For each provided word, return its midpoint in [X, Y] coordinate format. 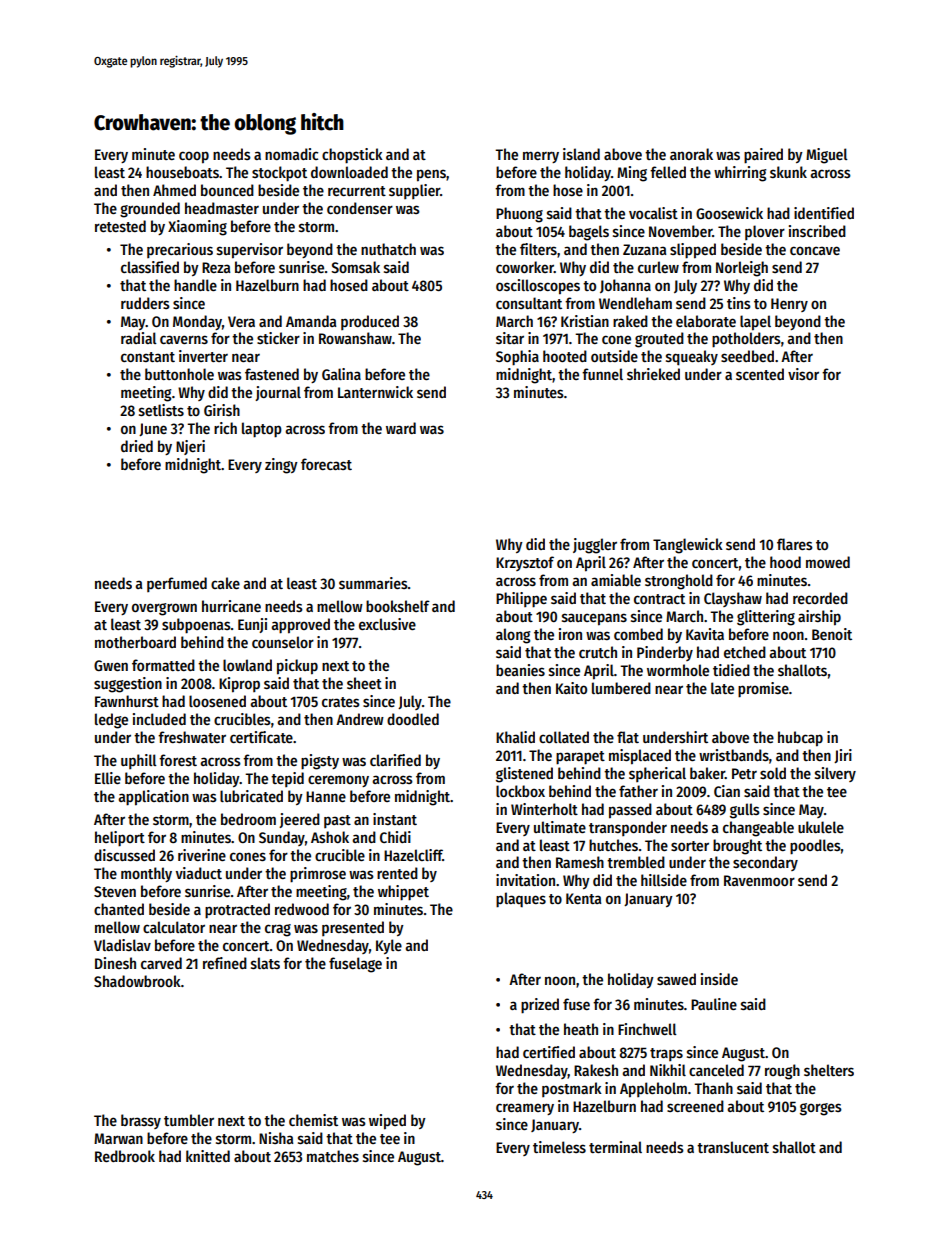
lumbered [621, 688]
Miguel [827, 156]
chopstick [352, 156]
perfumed [177, 584]
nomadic [291, 154]
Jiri [843, 756]
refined [225, 963]
